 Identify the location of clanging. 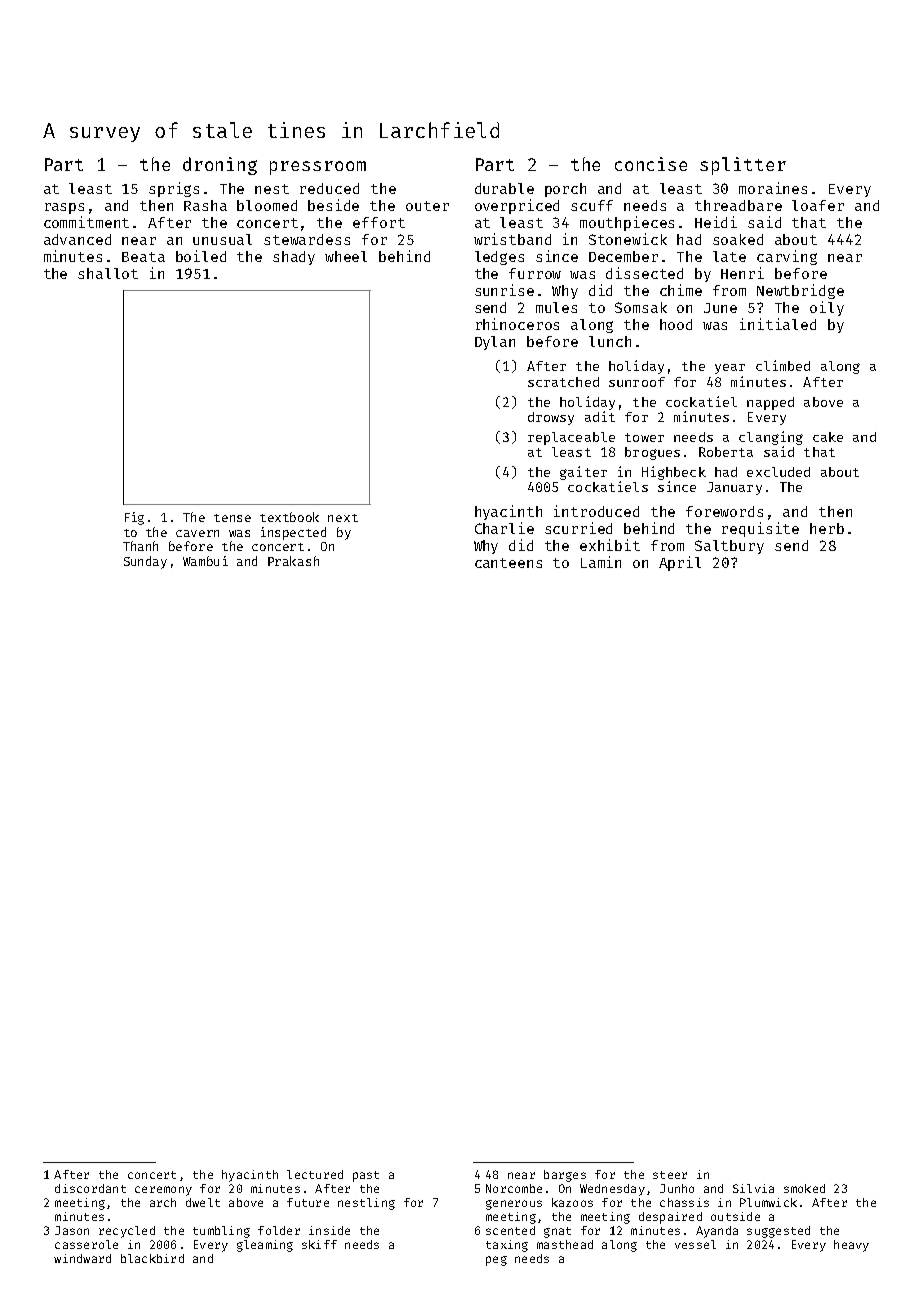
(771, 438).
